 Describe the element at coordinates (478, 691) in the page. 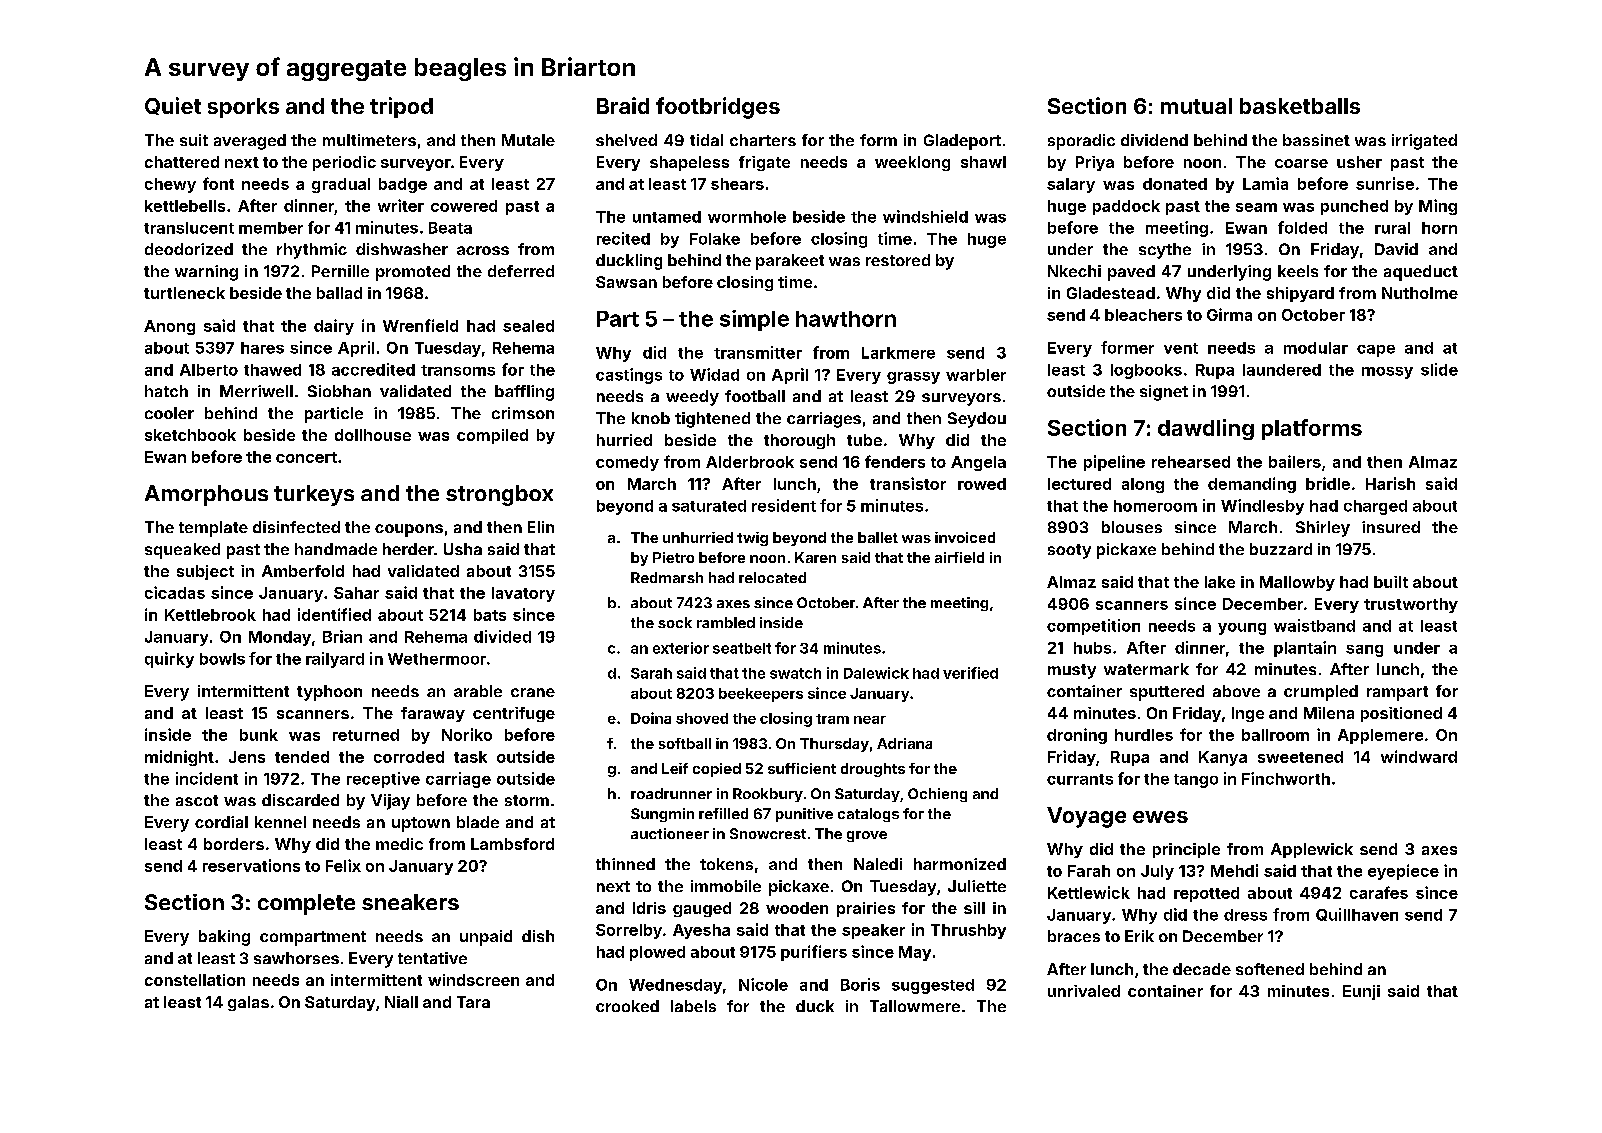

I see `arable` at that location.
